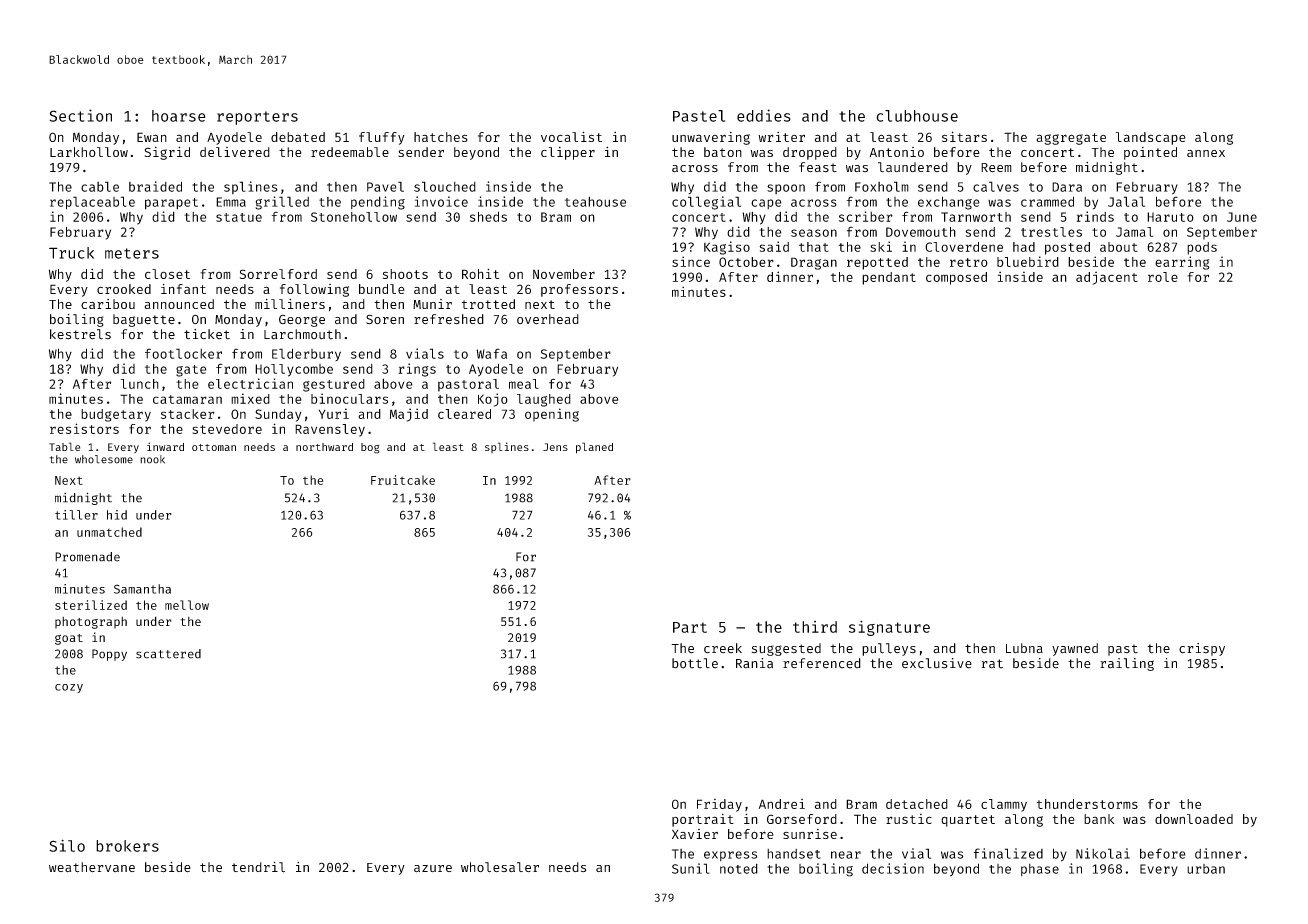 Image resolution: width=1308 pixels, height=924 pixels. What do you see at coordinates (746, 262) in the screenshot?
I see `October` at bounding box center [746, 262].
